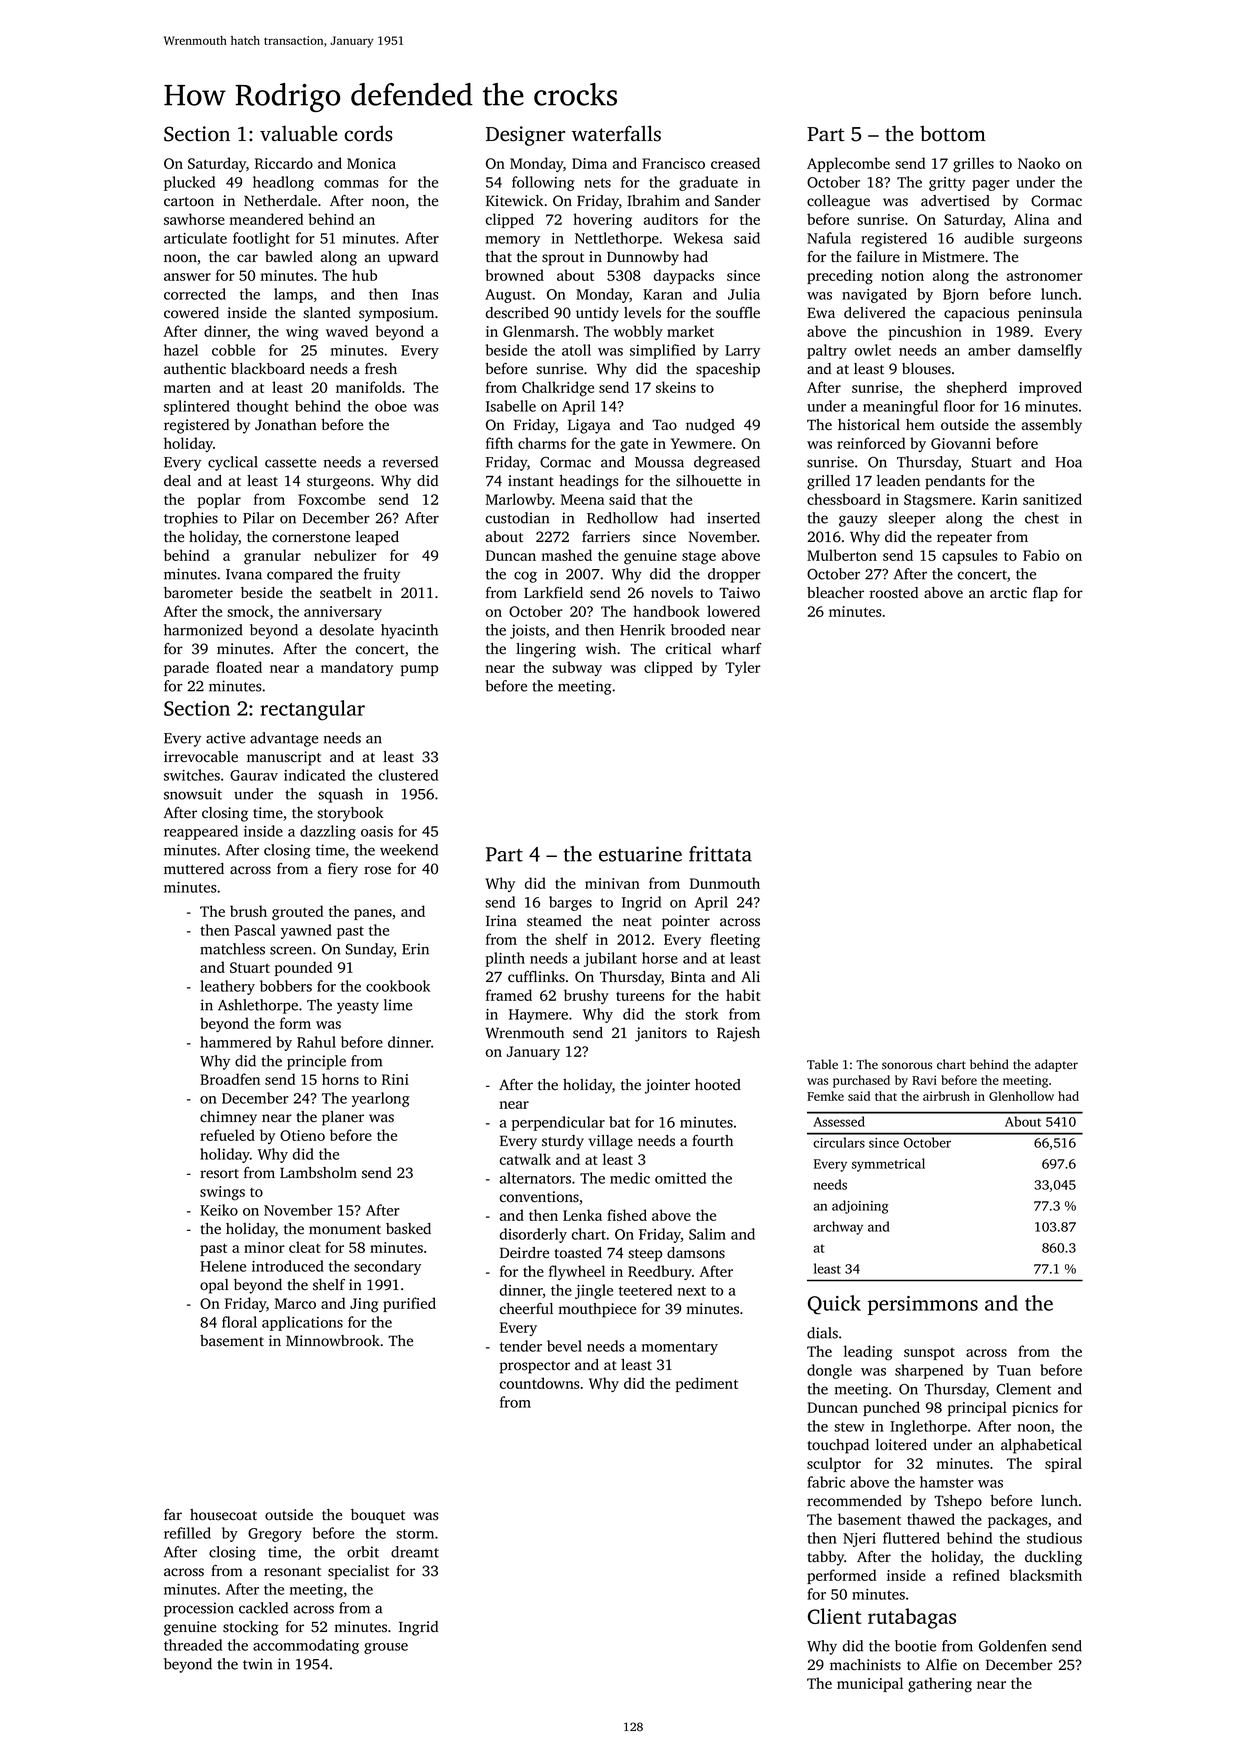  I want to click on Client, so click(834, 1616).
